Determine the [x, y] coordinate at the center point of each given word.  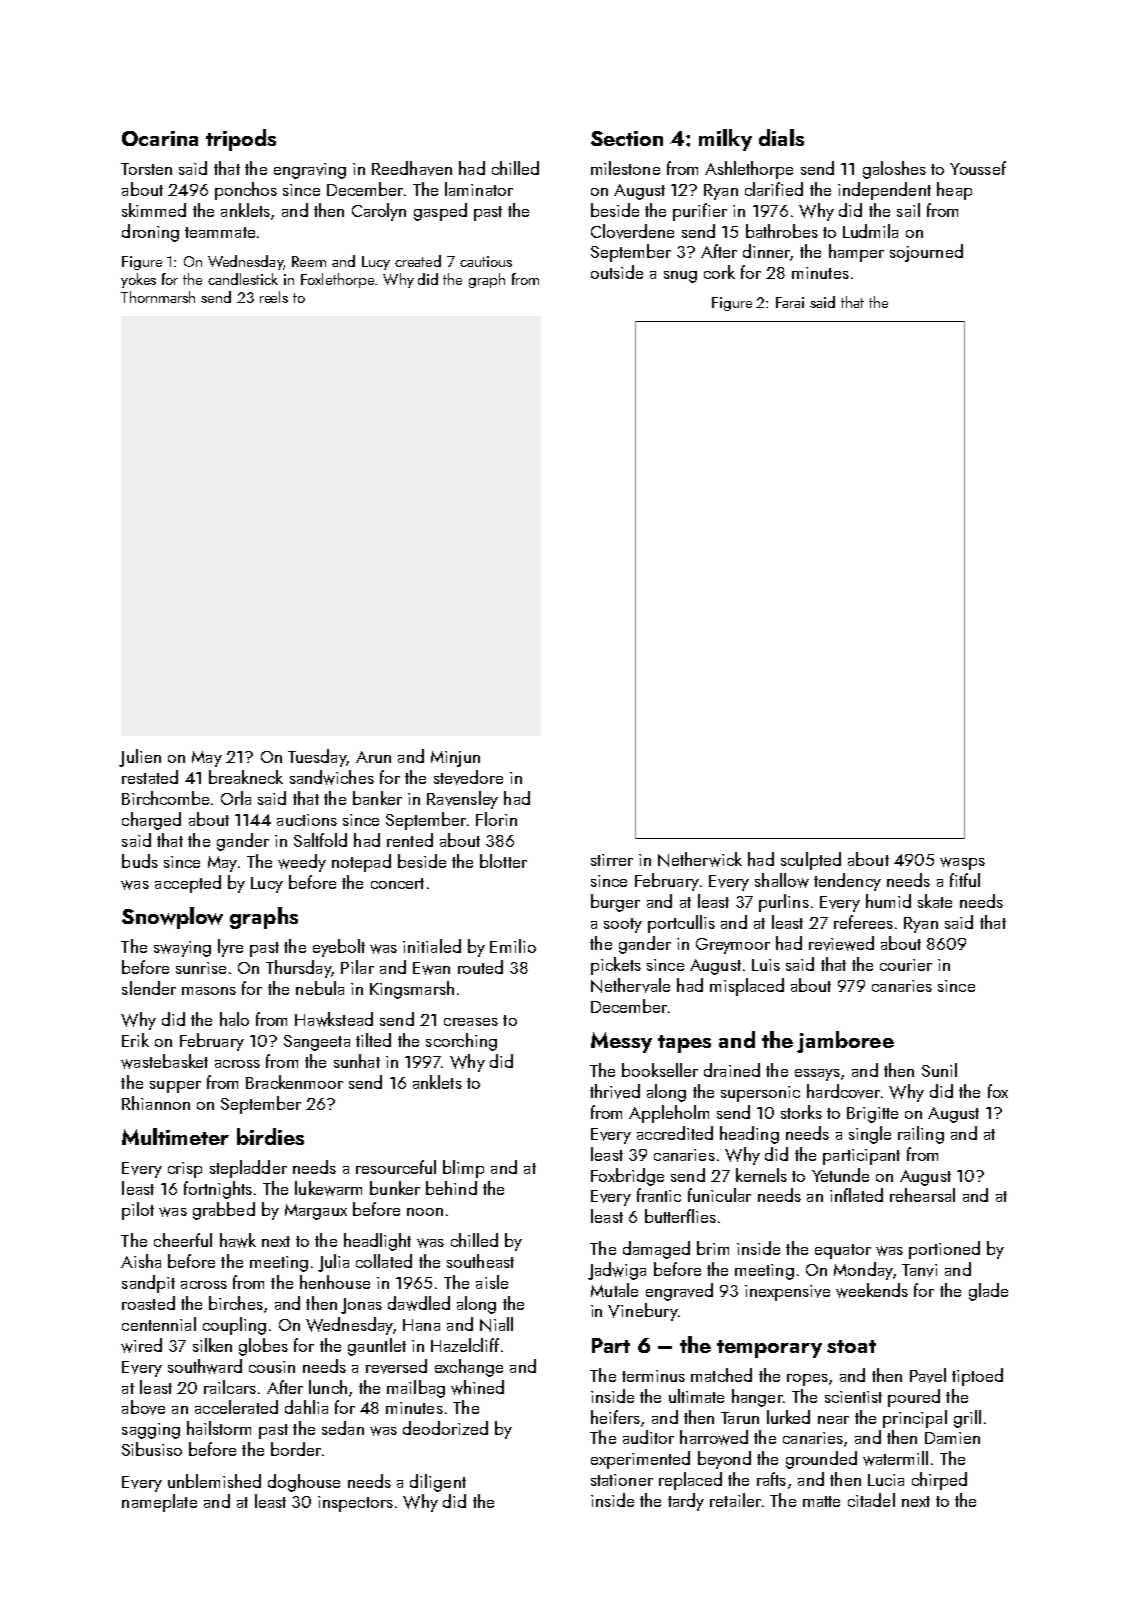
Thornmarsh [158, 297]
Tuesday [317, 758]
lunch [328, 1387]
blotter [503, 861]
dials [781, 137]
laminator [479, 189]
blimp [463, 1169]
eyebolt [339, 948]
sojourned [926, 253]
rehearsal [922, 1195]
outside [617, 272]
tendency [847, 882]
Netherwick [700, 859]
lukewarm [328, 1188]
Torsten [146, 169]
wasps [962, 863]
